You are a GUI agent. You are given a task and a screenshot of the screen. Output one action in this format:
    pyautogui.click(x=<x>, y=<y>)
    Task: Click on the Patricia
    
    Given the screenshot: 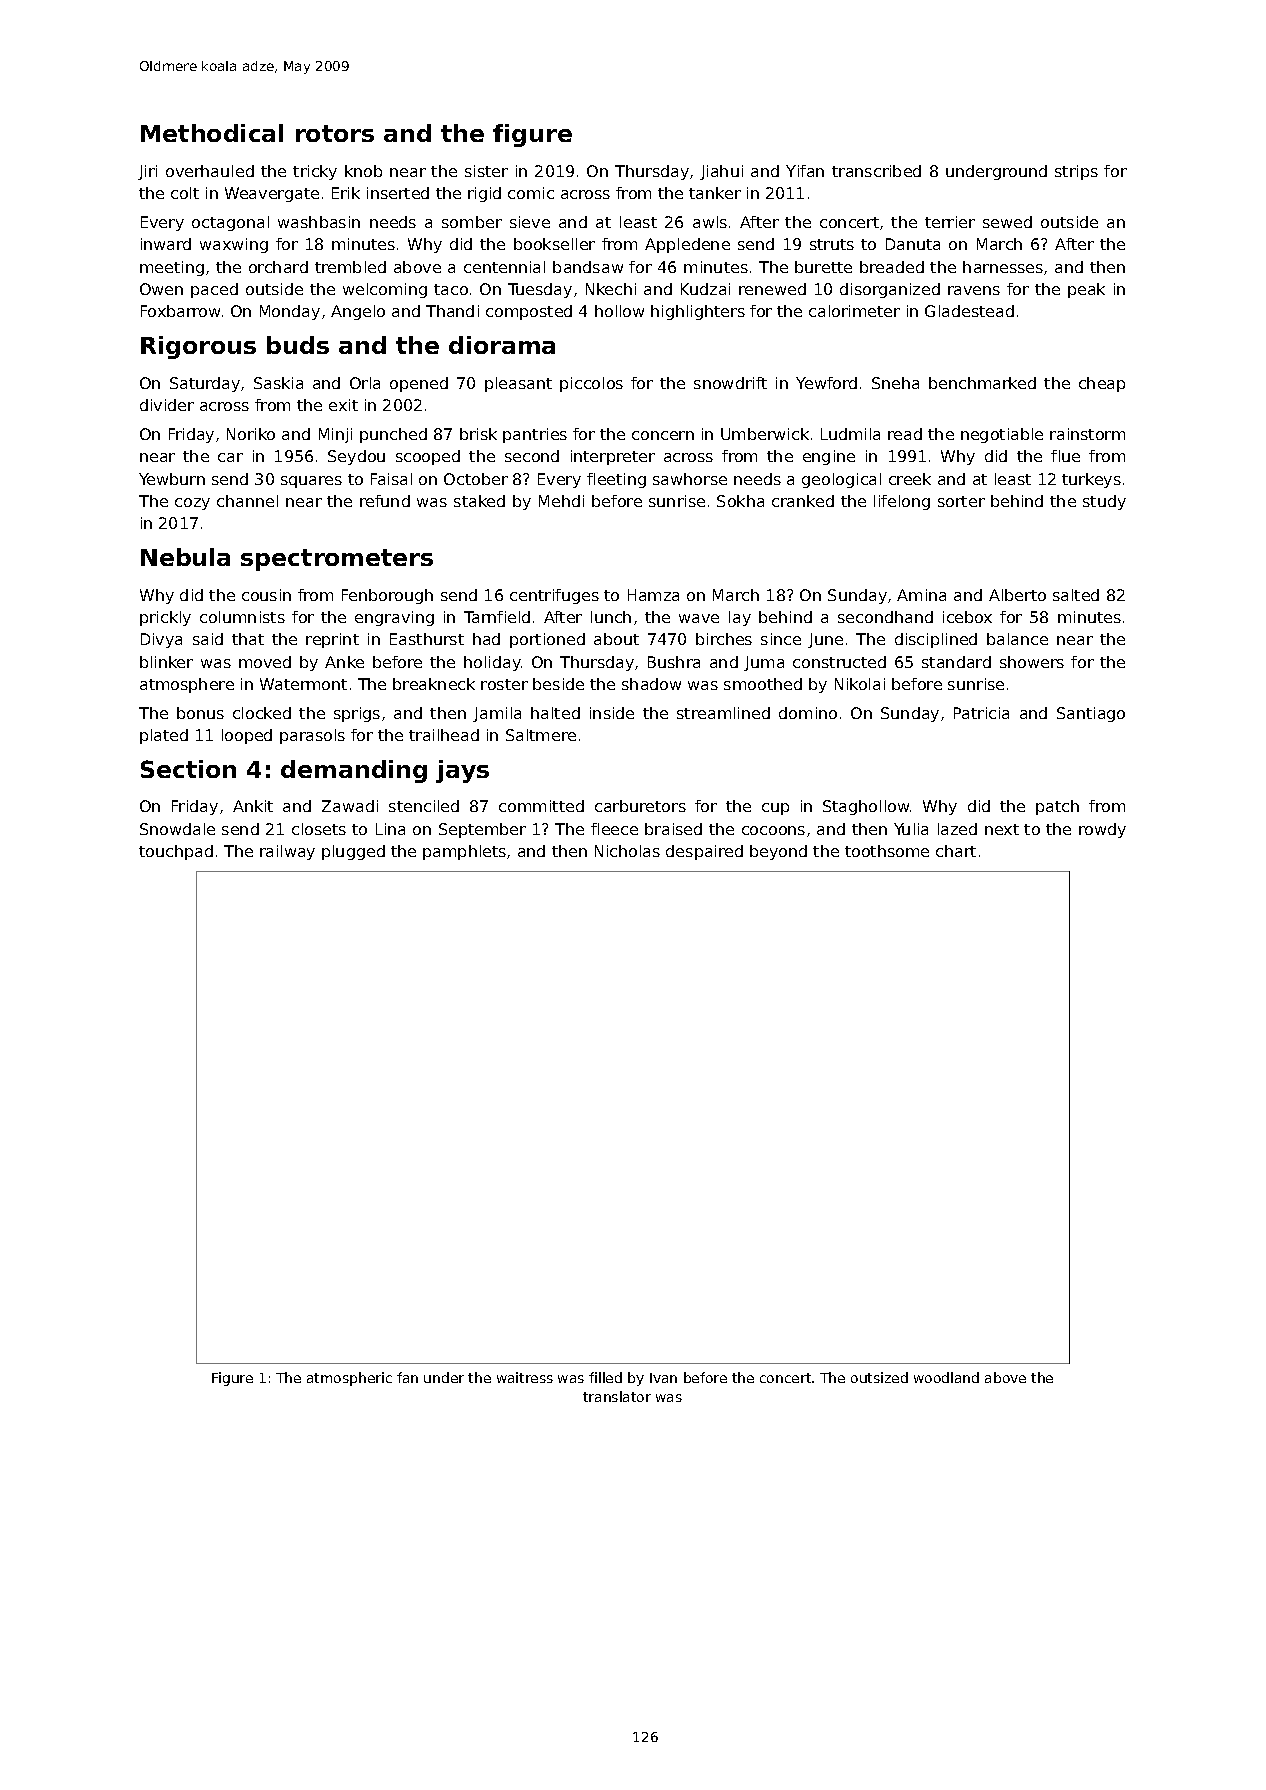 What is the action you would take?
    pyautogui.click(x=981, y=713)
